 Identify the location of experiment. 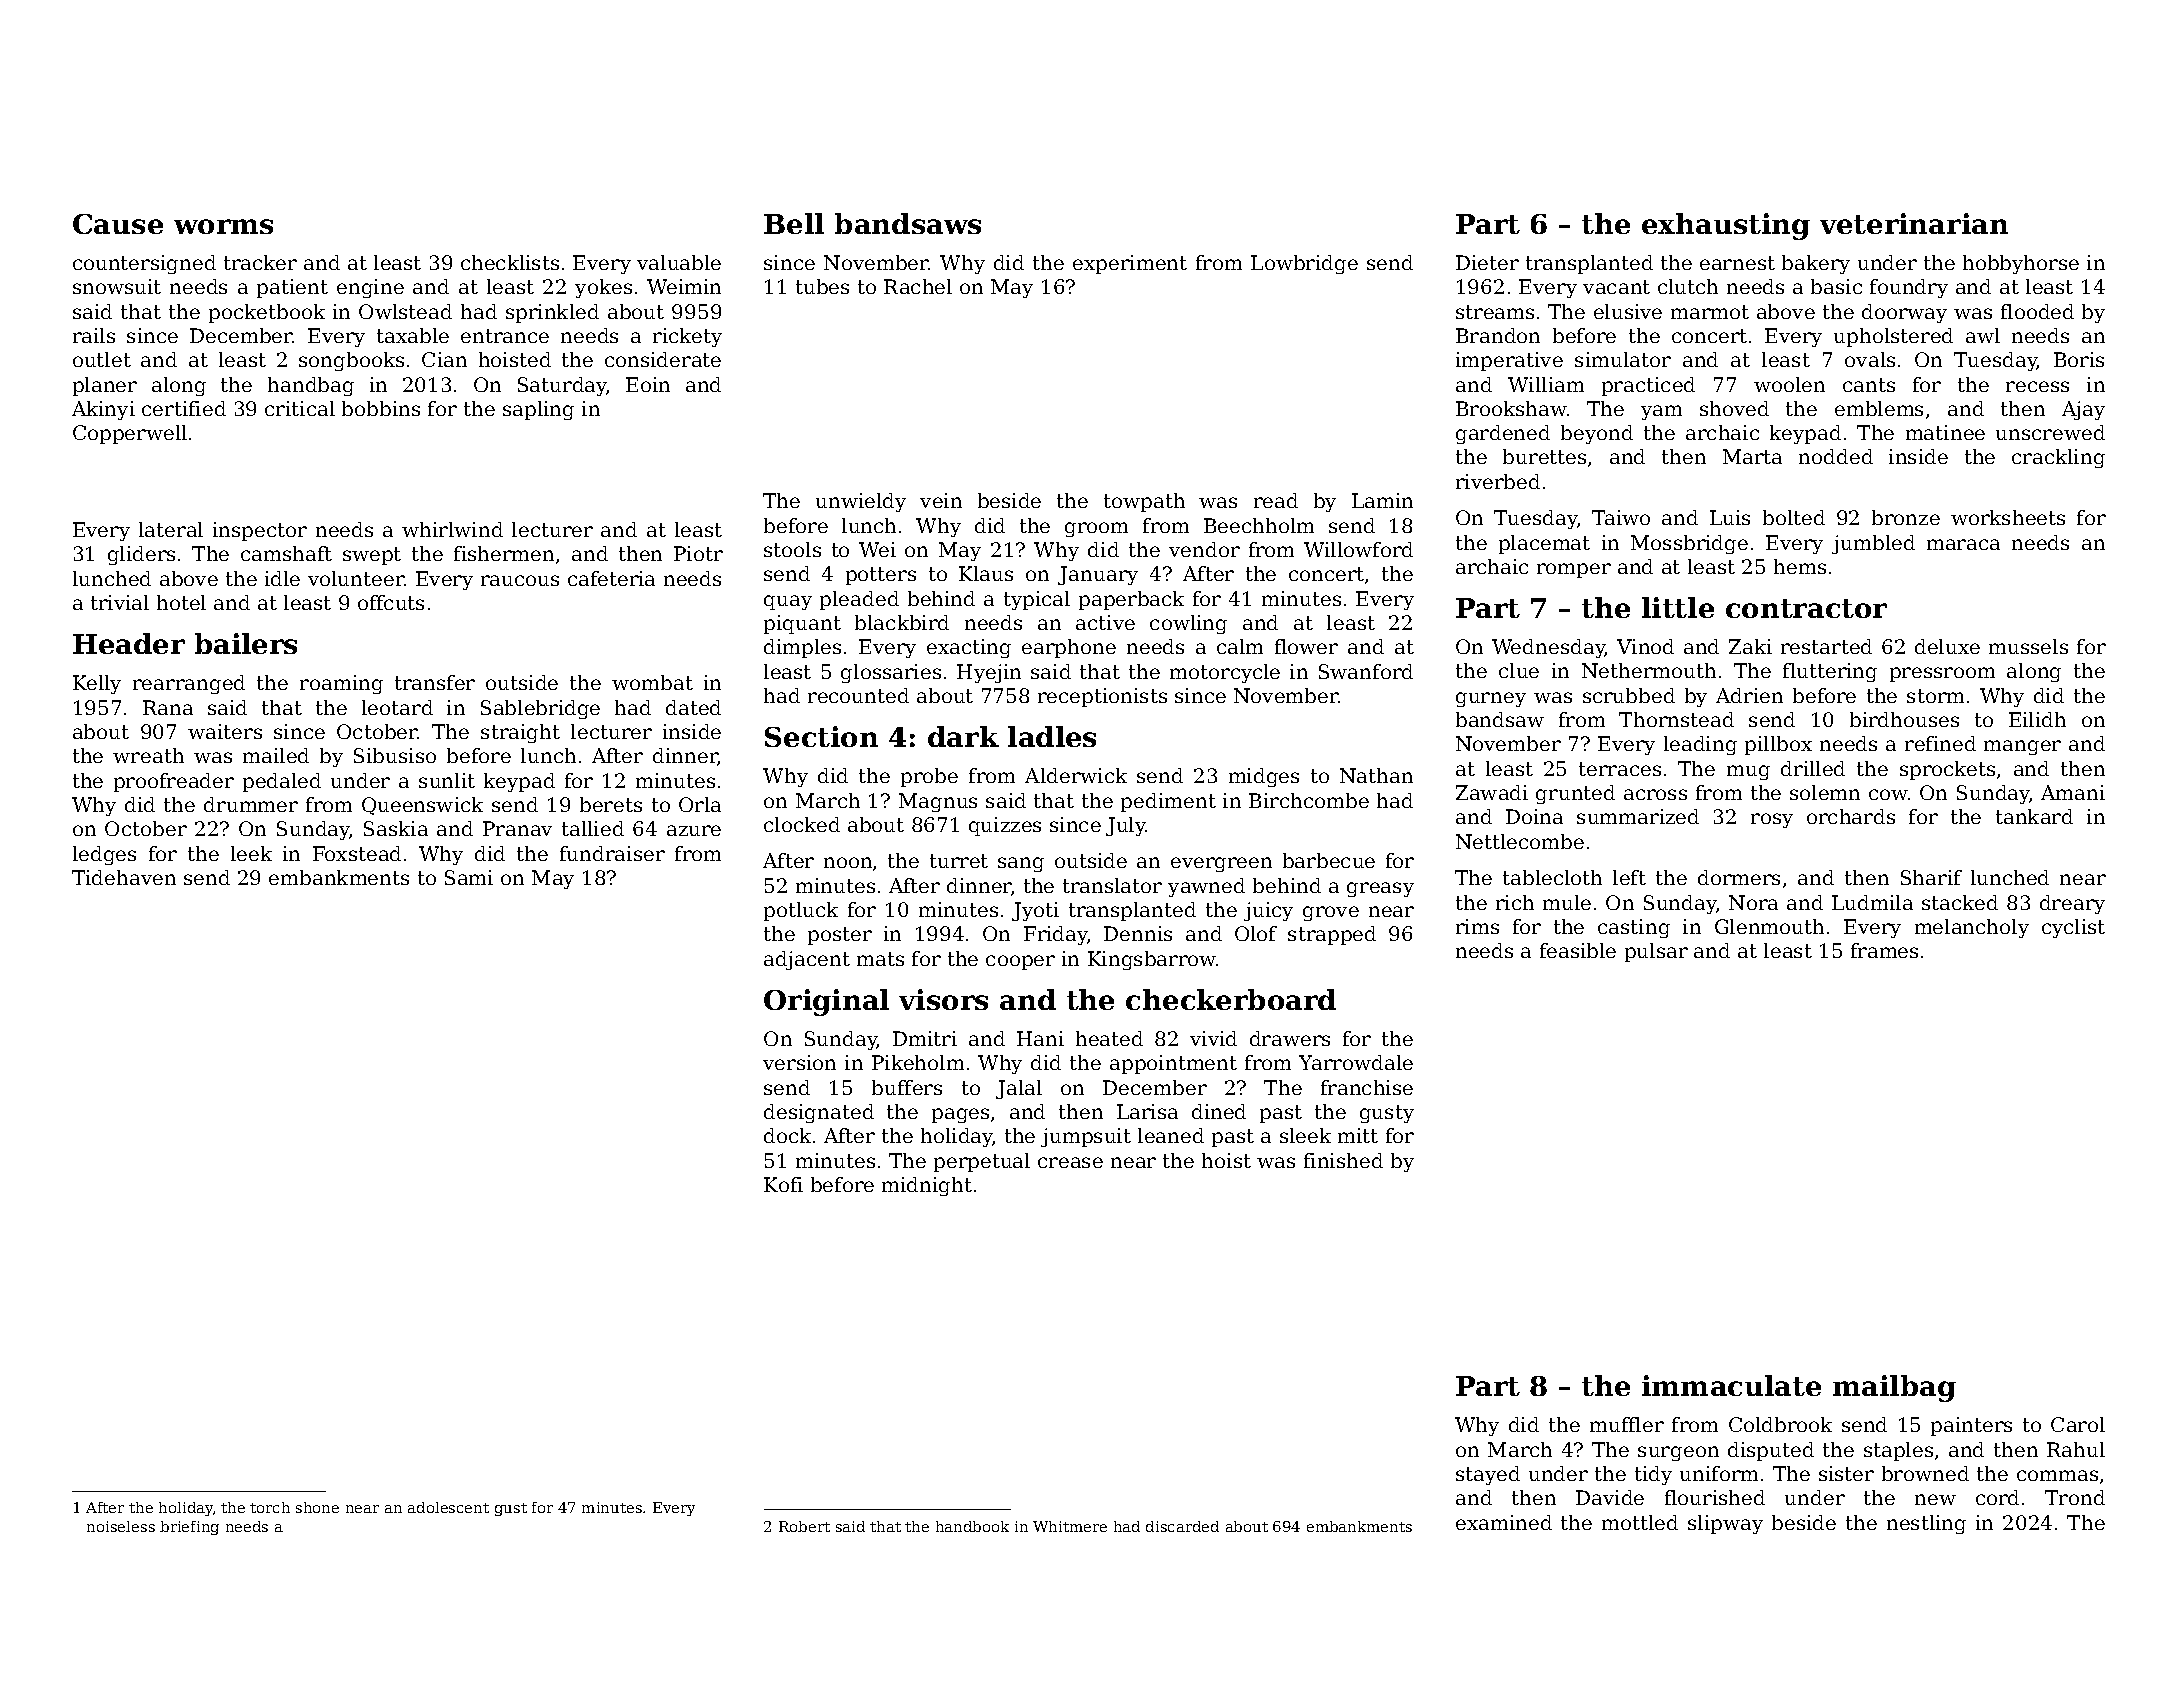
(1130, 264).
